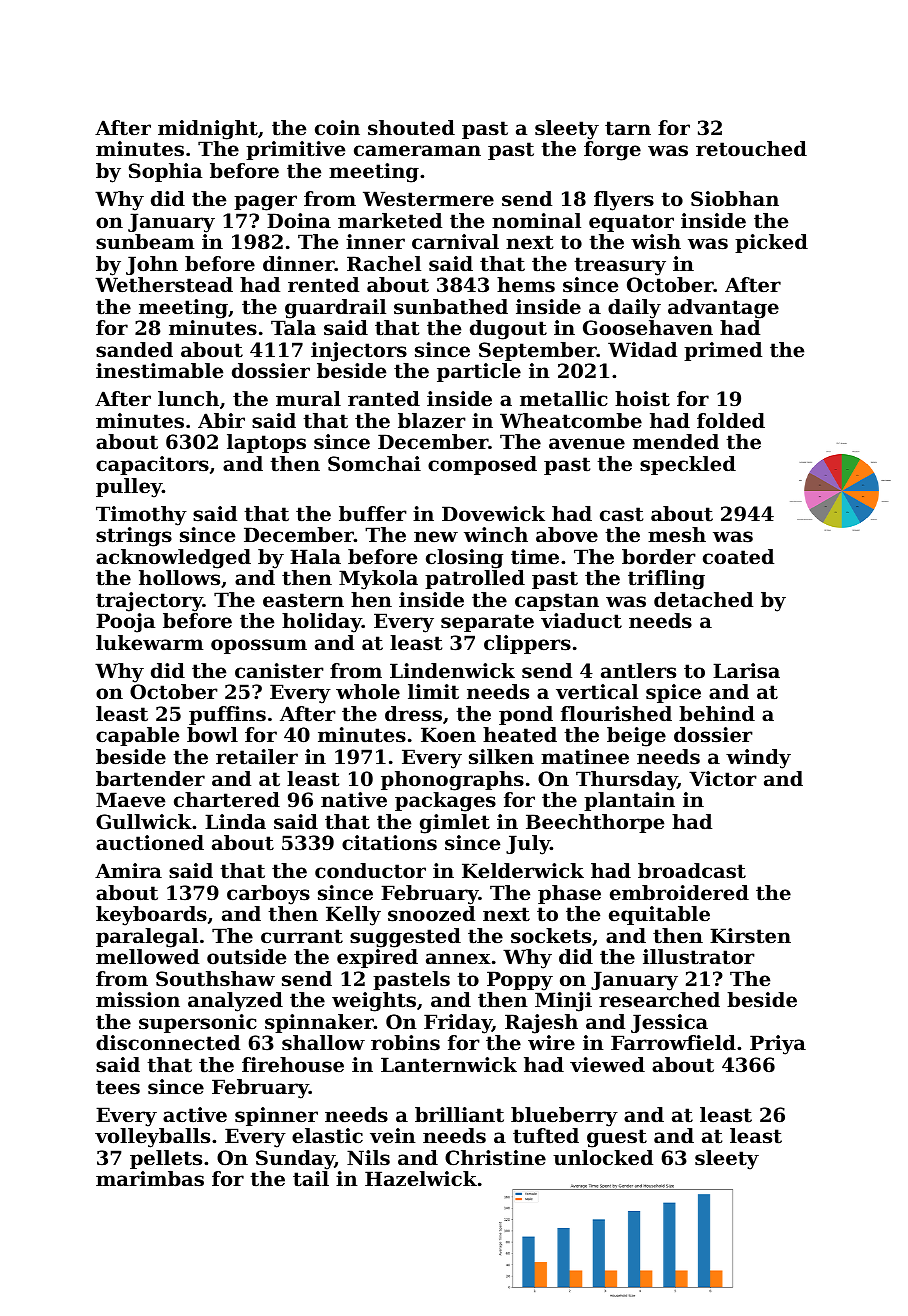 The image size is (908, 1316). Describe the element at coordinates (679, 893) in the document. I see `embroidered` at that location.
